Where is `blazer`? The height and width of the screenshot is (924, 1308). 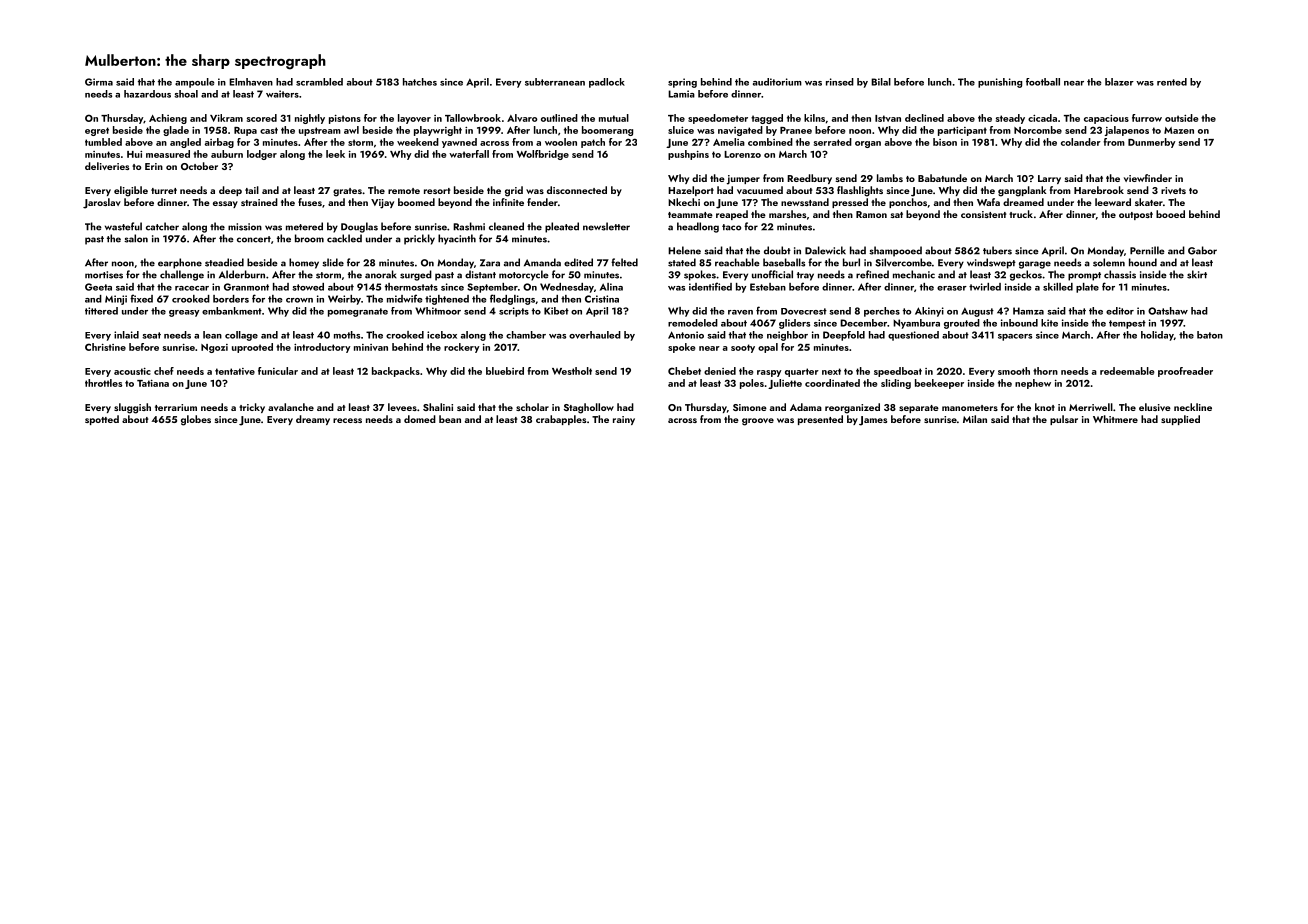 blazer is located at coordinates (1119, 82).
